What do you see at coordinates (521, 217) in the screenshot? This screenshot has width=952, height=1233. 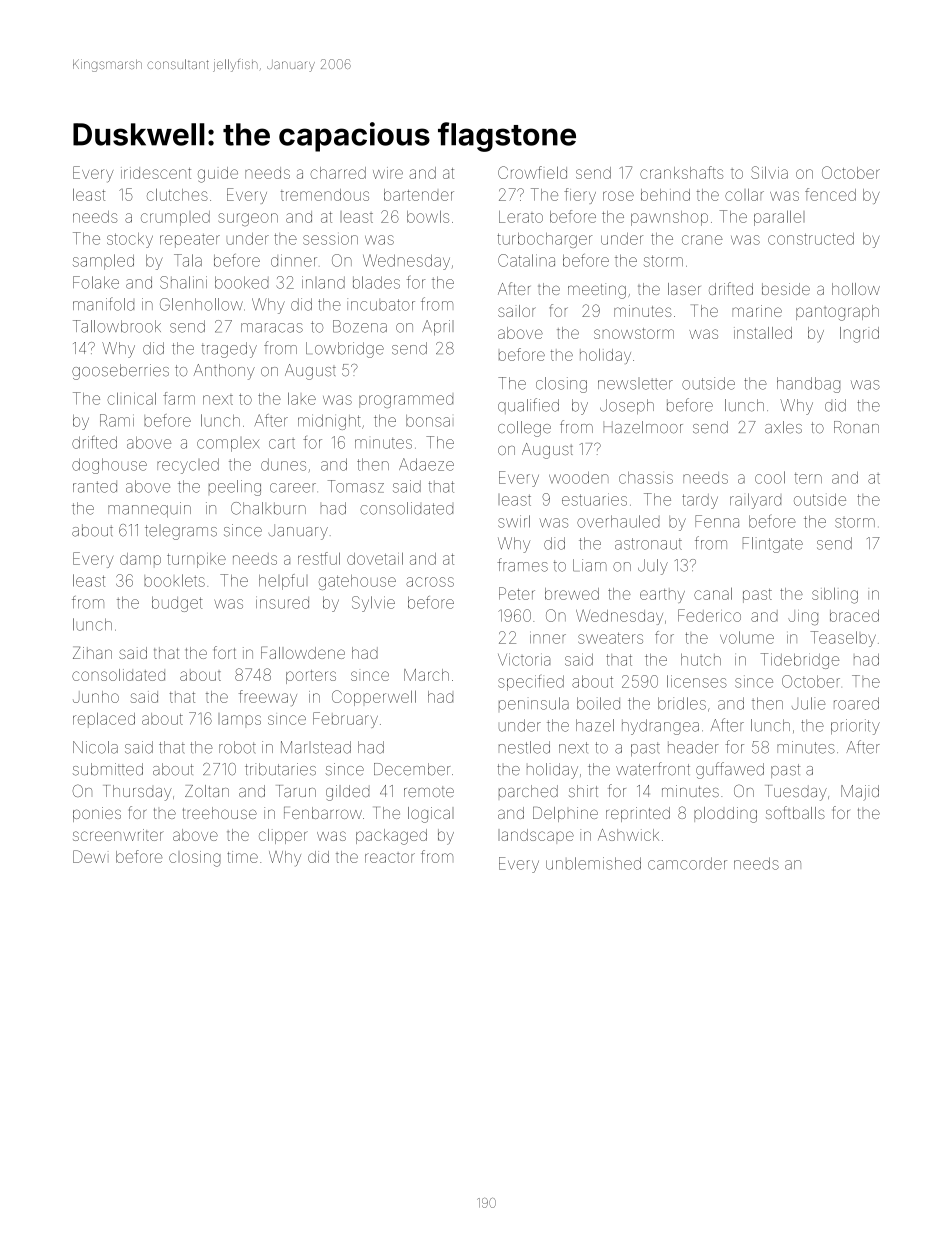 I see `Lerato` at bounding box center [521, 217].
